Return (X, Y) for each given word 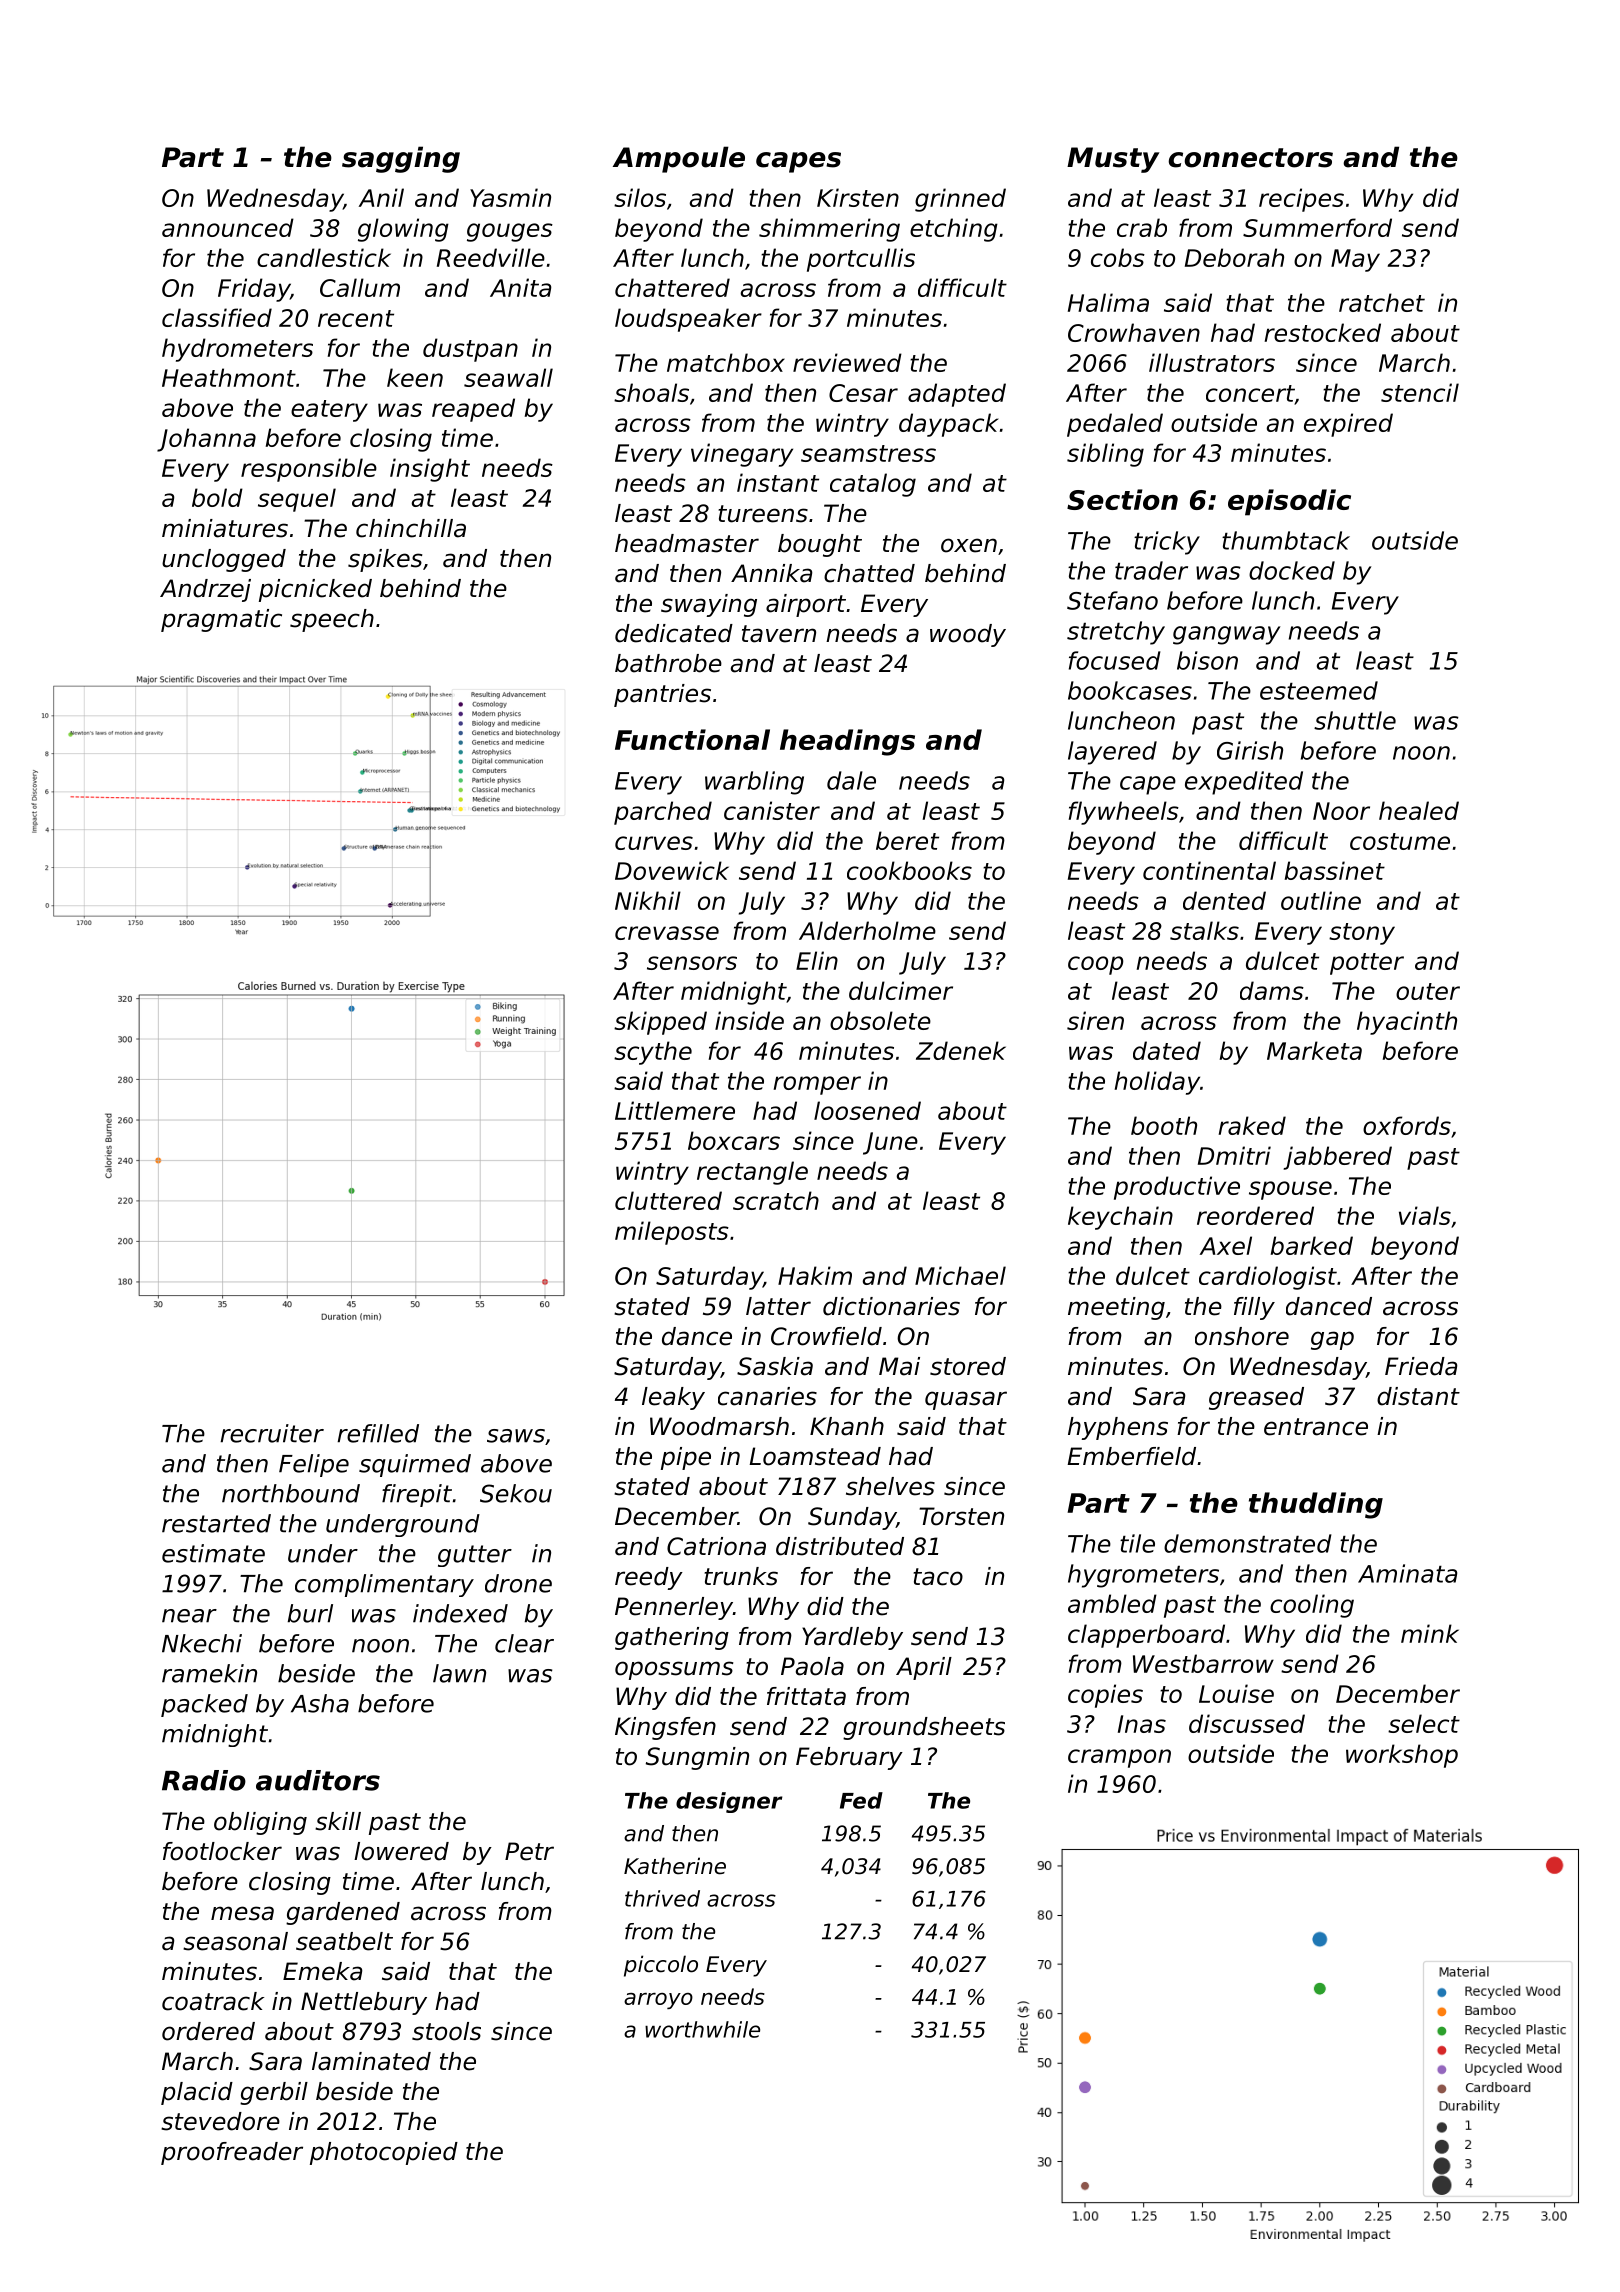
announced (228, 227)
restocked (1322, 332)
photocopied (384, 2153)
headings (847, 742)
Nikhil (648, 900)
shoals (651, 392)
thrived (662, 1898)
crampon (1119, 1758)
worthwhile (702, 2029)
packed (204, 1705)
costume (1400, 841)
